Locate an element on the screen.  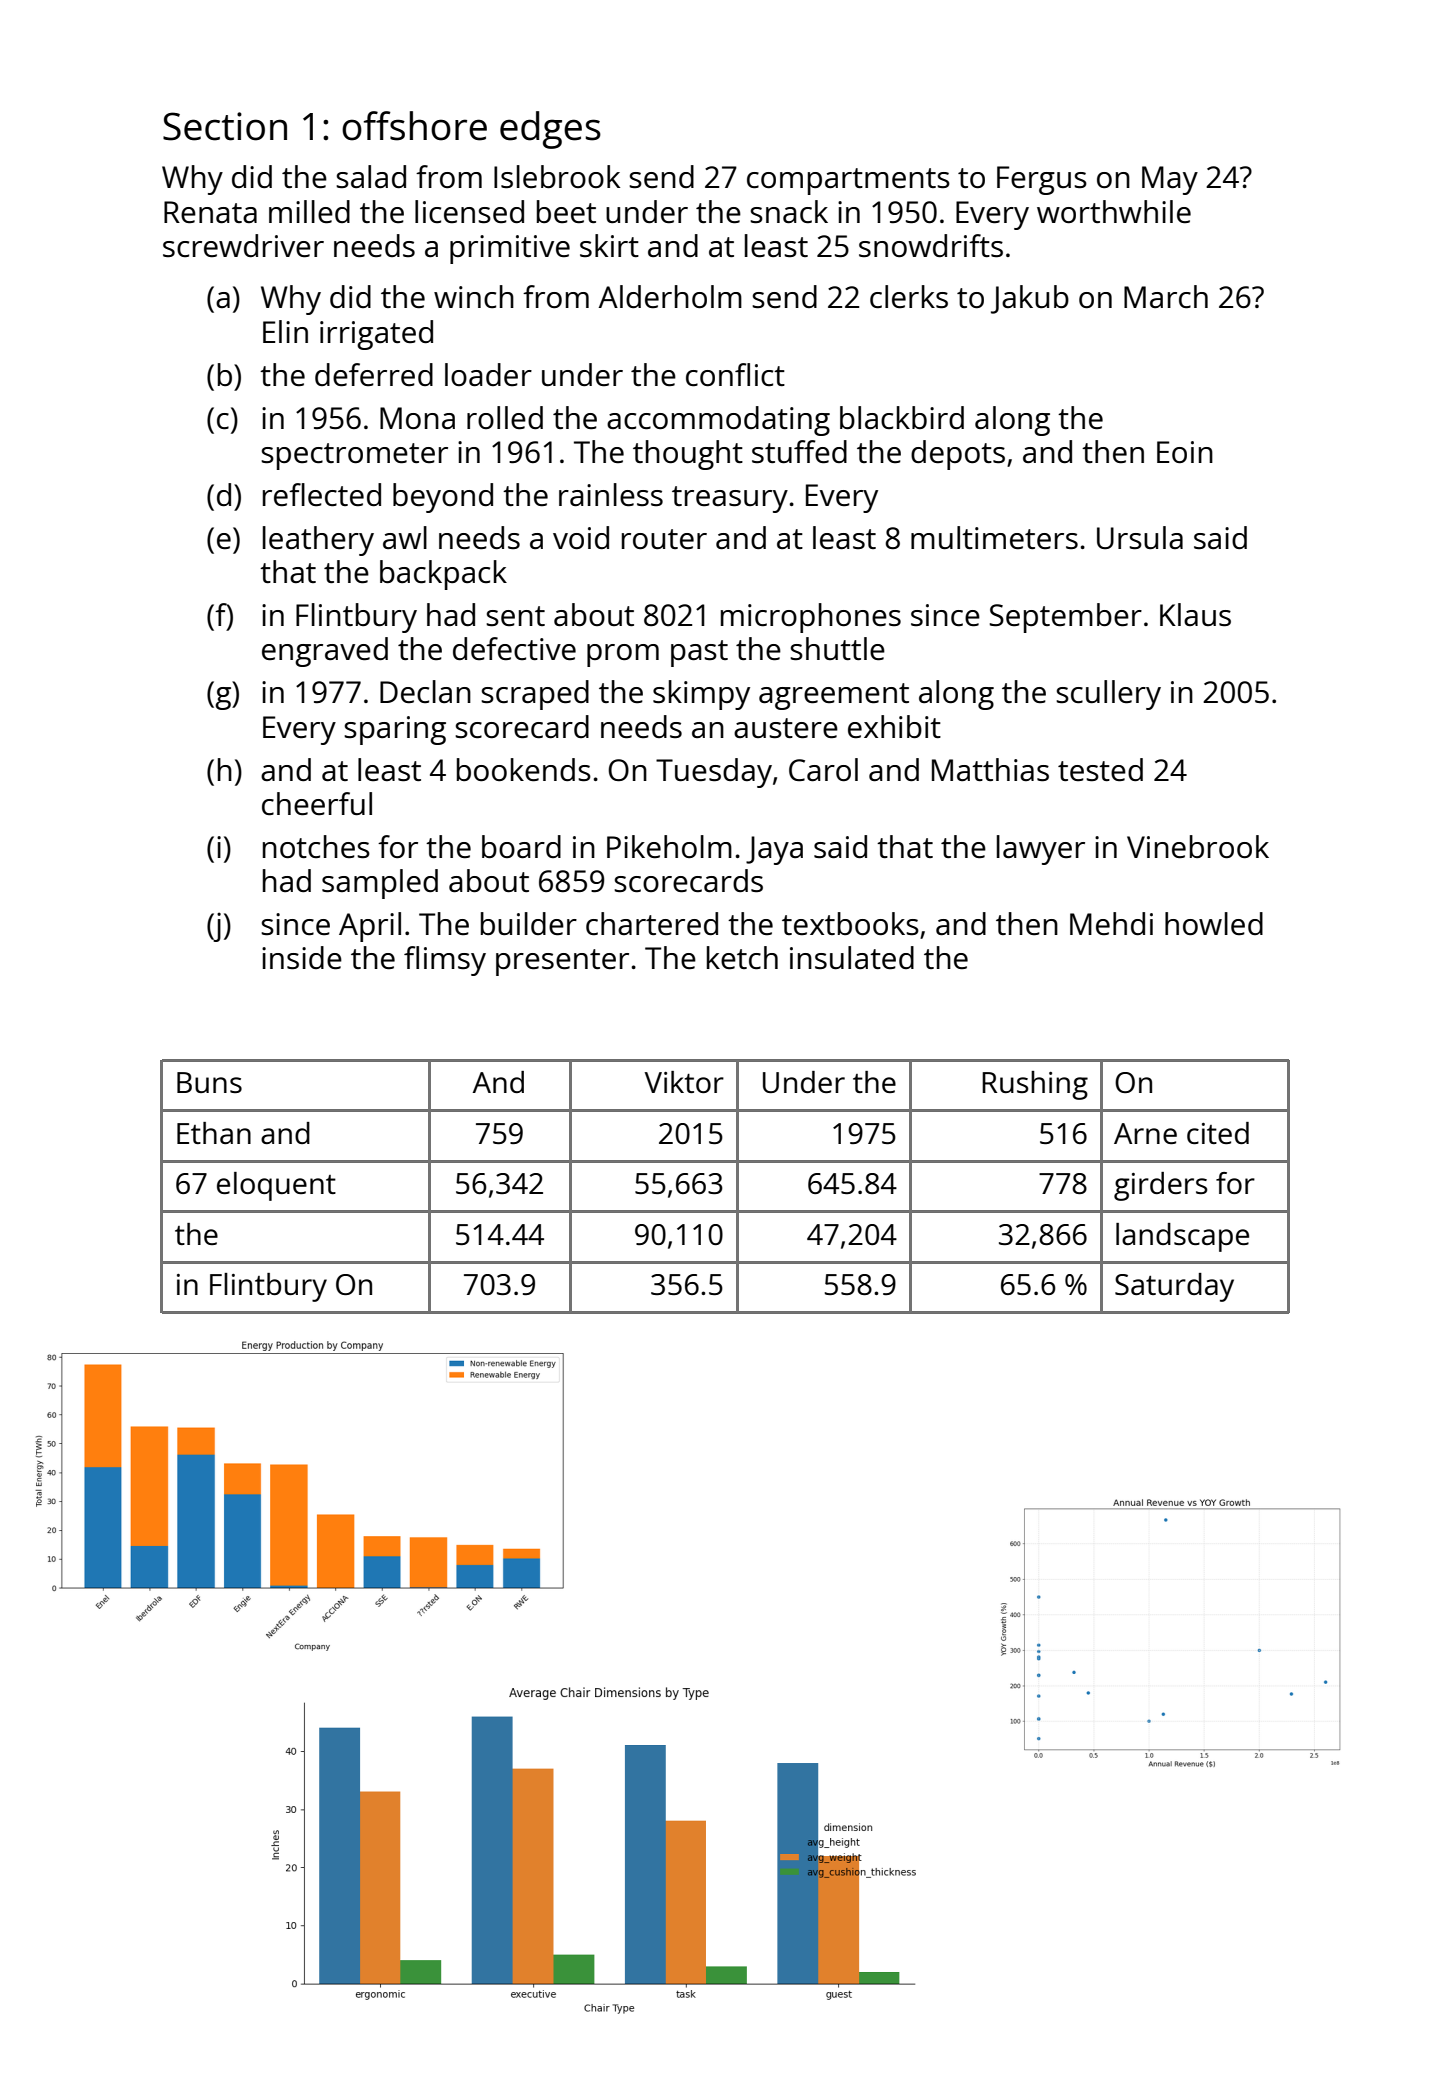
snack is located at coordinates (789, 212).
